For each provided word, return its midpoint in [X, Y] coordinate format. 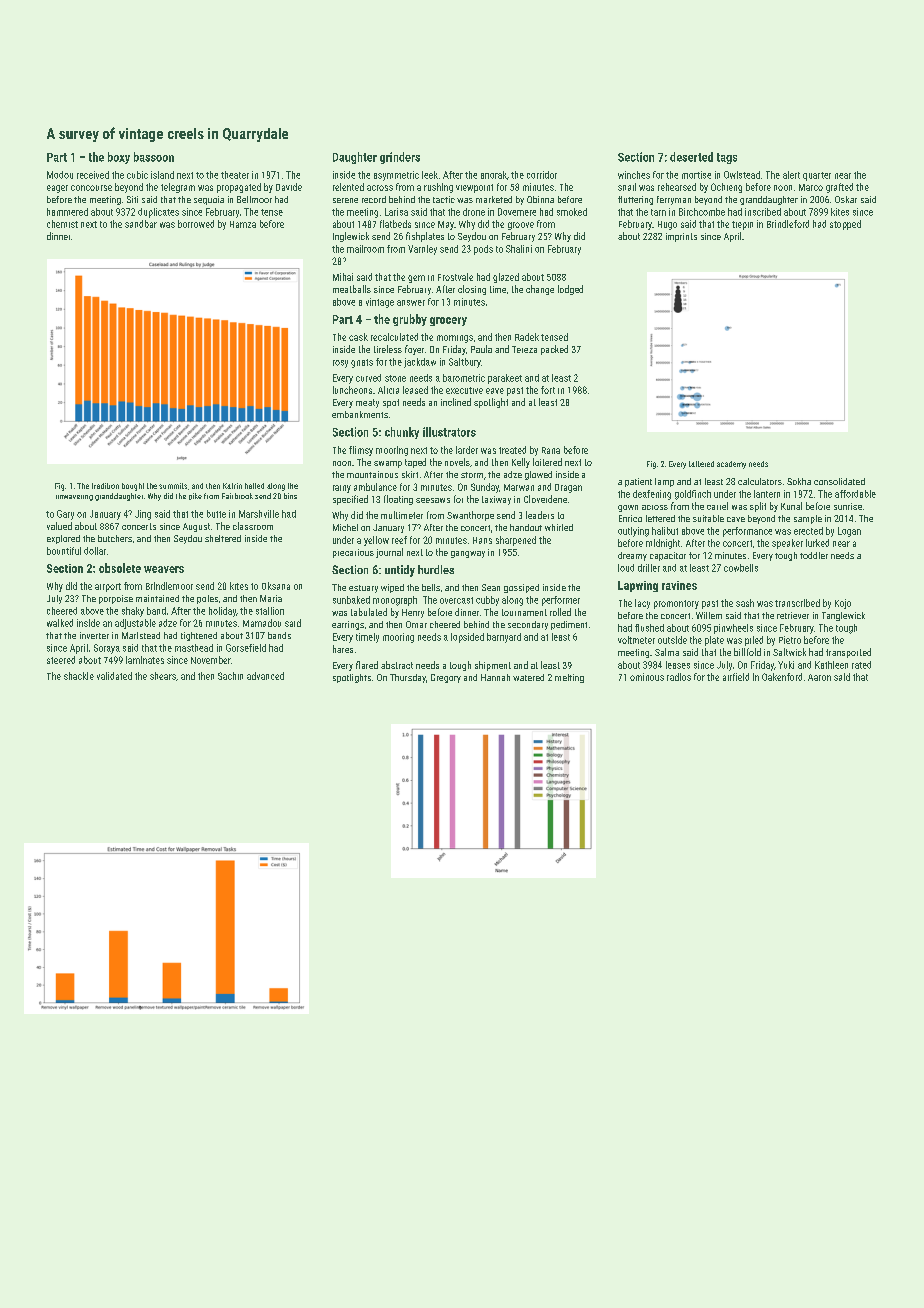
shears [163, 676]
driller [649, 568]
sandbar [141, 224]
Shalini [519, 249]
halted [254, 486]
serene [345, 200]
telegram [178, 188]
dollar [95, 551]
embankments [360, 414]
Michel [345, 527]
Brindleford [788, 224]
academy [731, 465]
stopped [845, 225]
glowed [538, 475]
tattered [701, 464]
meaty [367, 403]
